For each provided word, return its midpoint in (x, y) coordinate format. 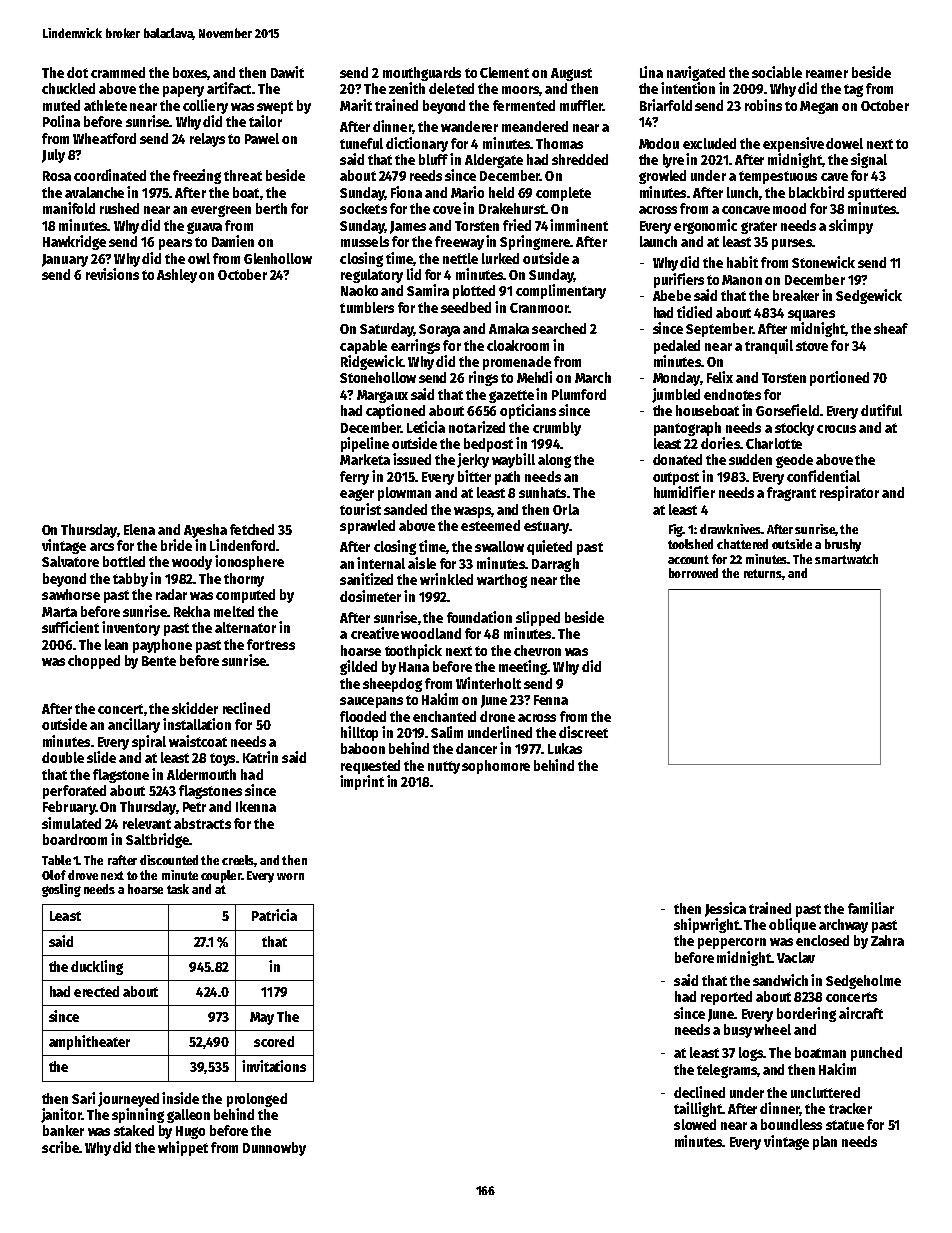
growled (662, 177)
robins (763, 105)
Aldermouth (201, 774)
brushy (843, 545)
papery (183, 91)
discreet (583, 732)
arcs (102, 547)
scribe (60, 1147)
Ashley (177, 276)
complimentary (561, 291)
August (571, 74)
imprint (362, 782)
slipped (538, 618)
